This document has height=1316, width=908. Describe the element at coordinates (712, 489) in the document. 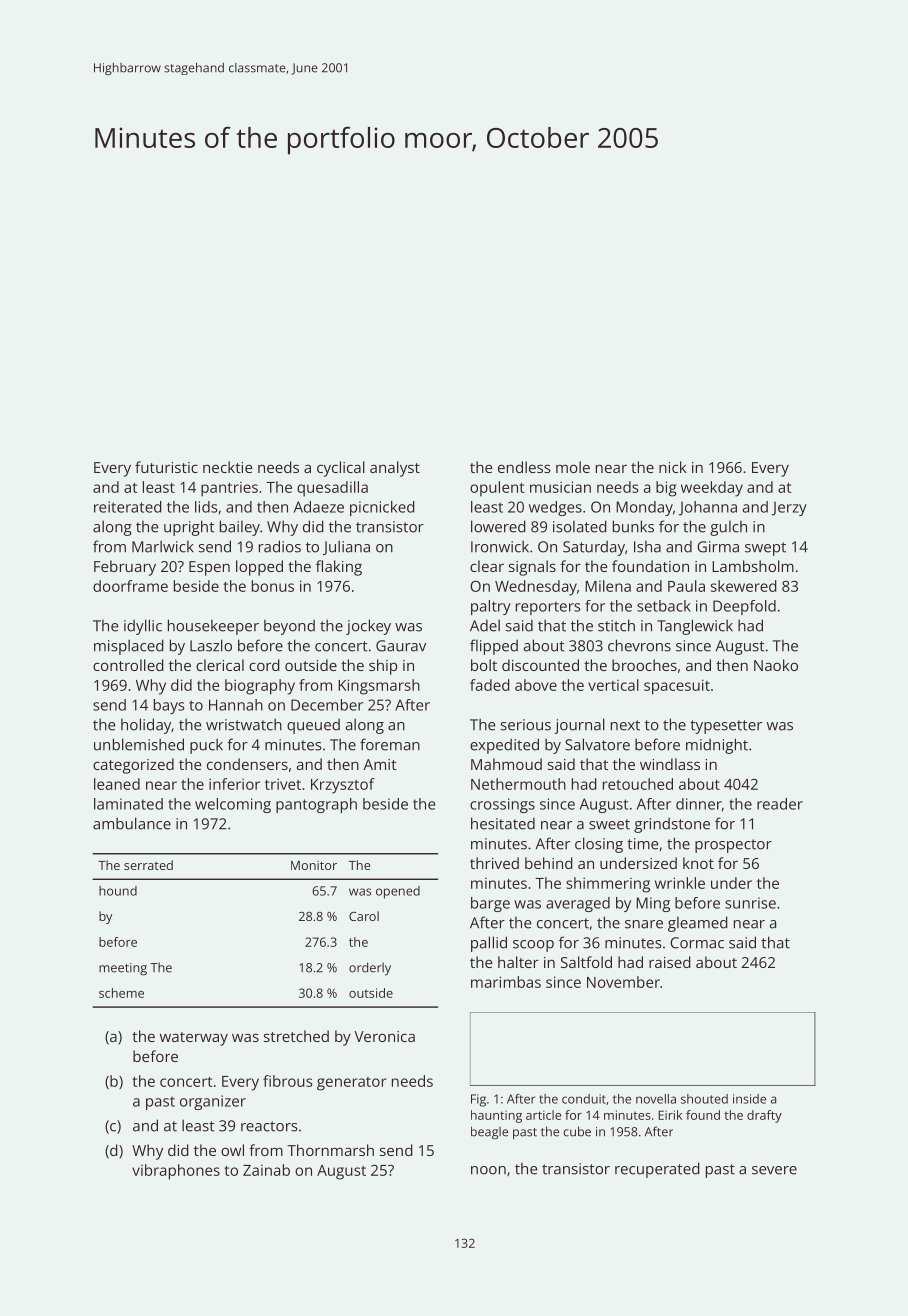

I see `weekday` at that location.
